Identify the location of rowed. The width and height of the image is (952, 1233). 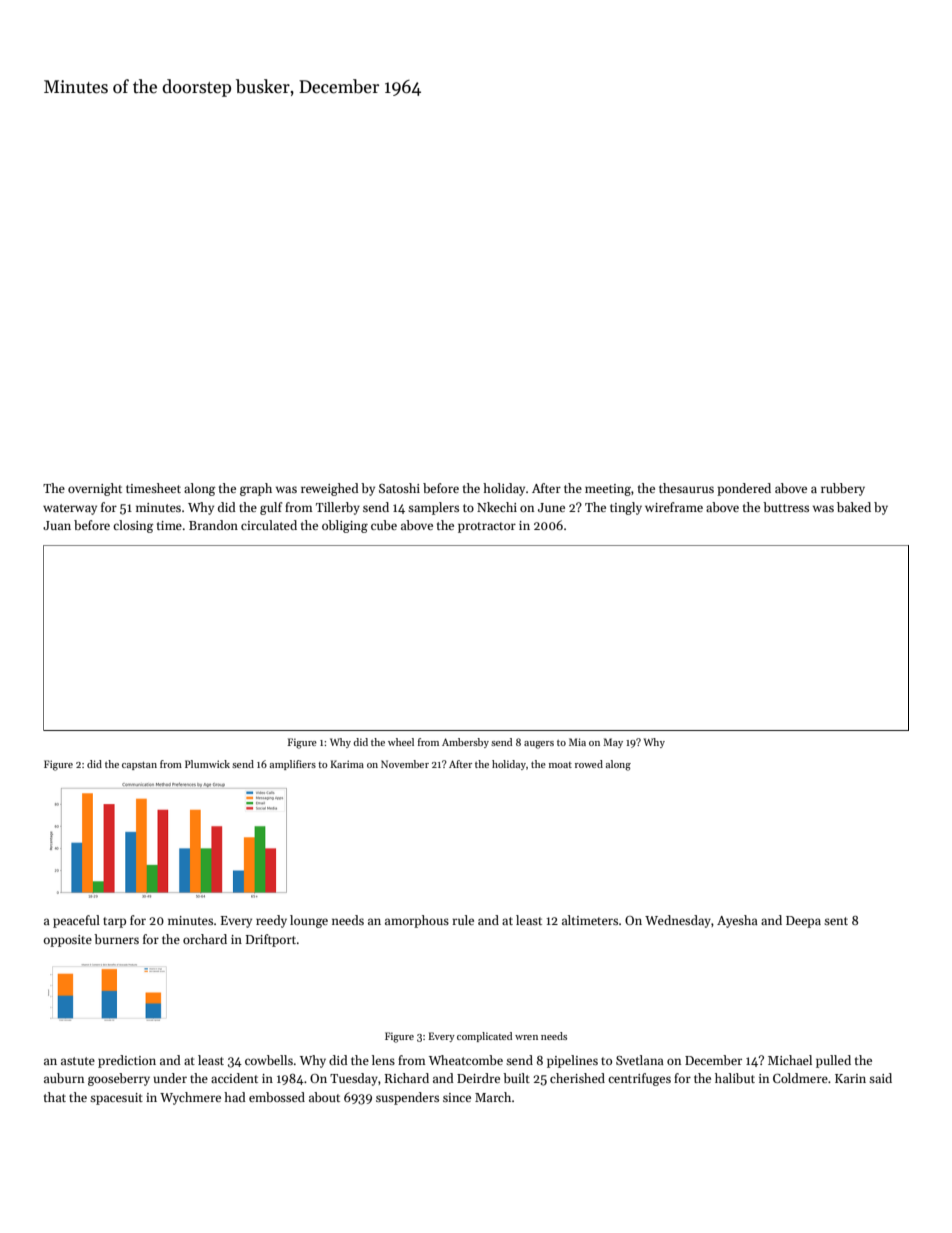
(589, 764).
